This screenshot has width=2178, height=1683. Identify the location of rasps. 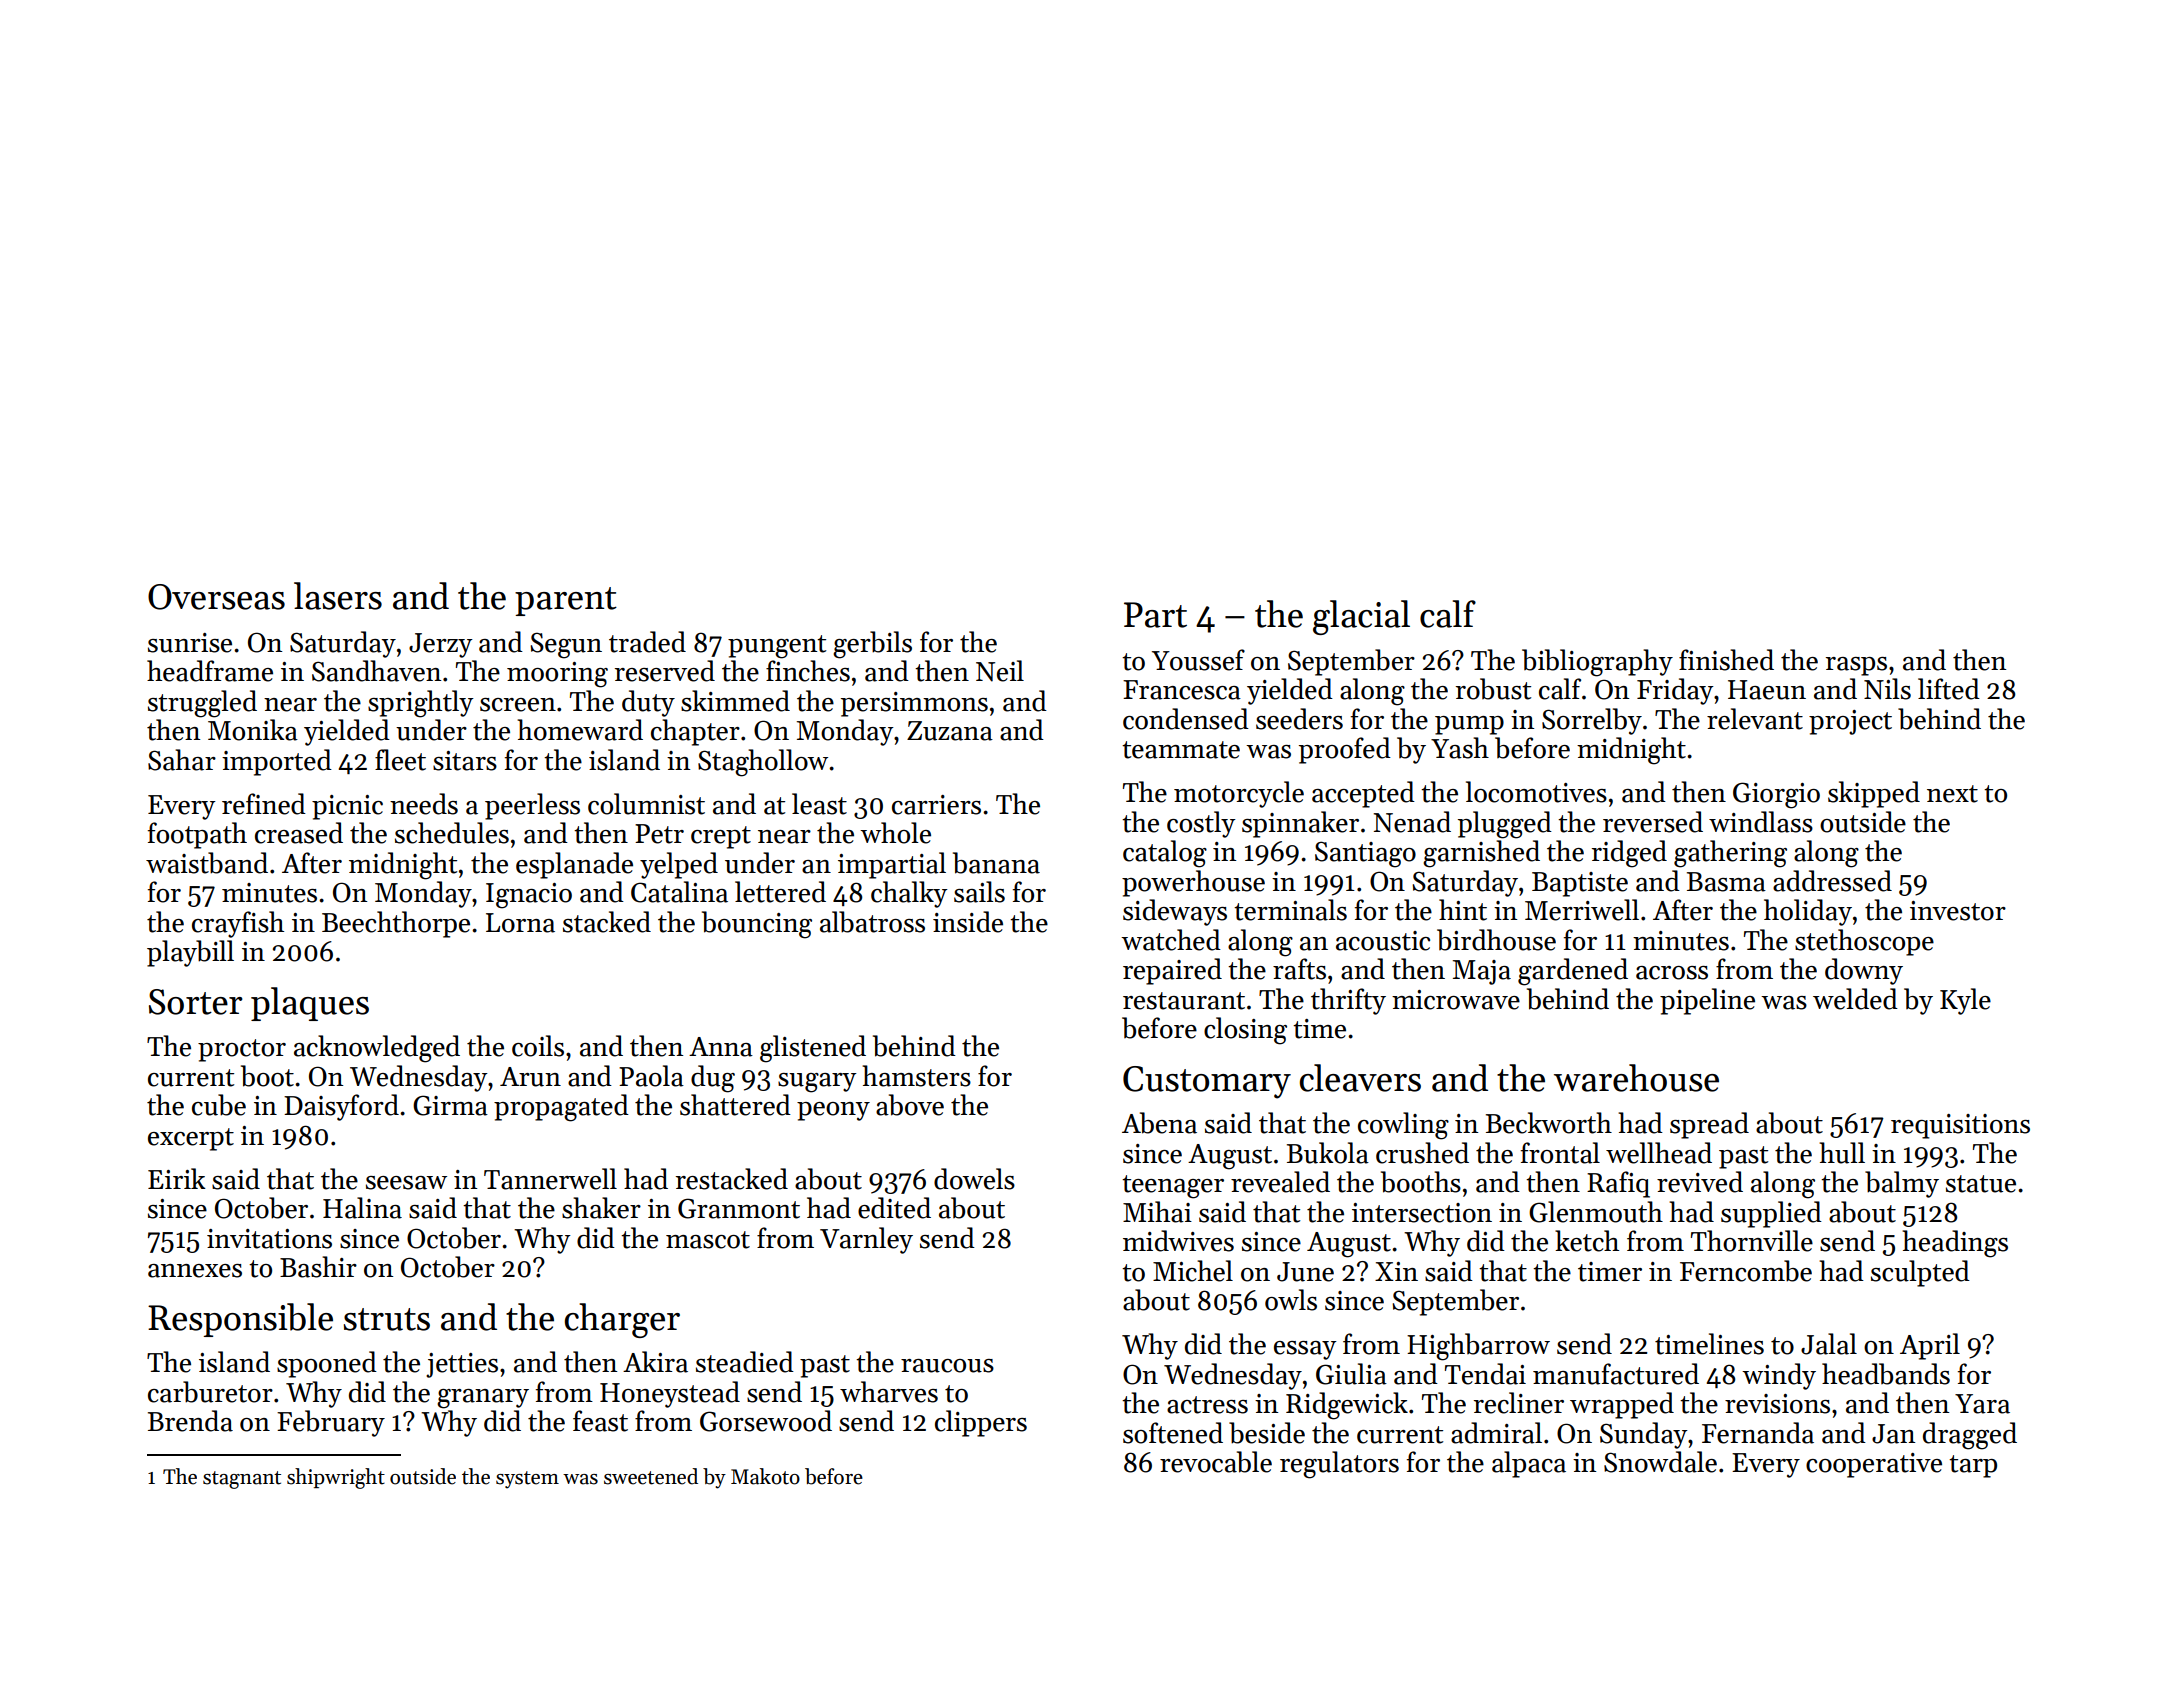
(1856, 666).
